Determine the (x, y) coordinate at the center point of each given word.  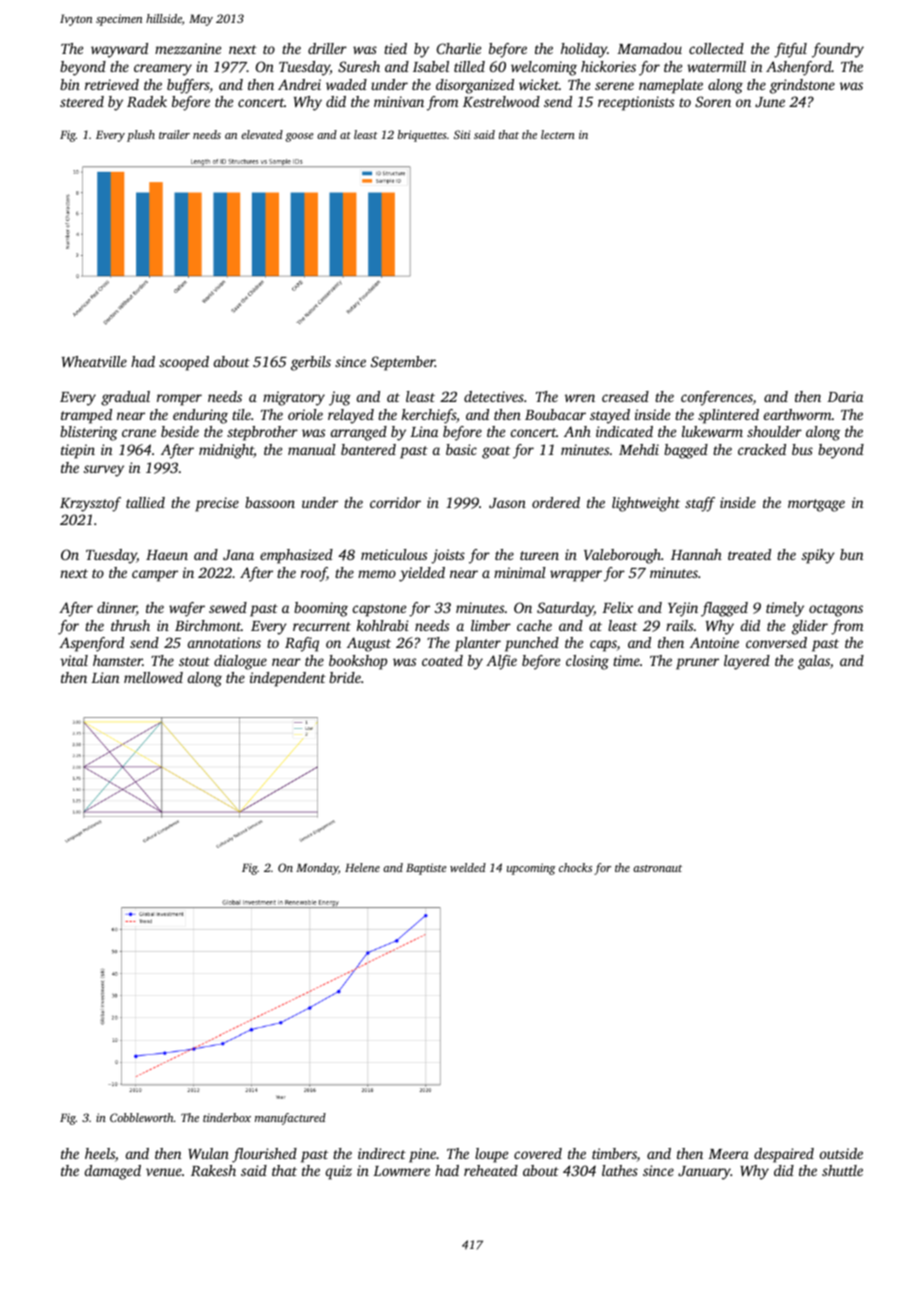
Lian (105, 677)
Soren (713, 101)
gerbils (311, 363)
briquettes (422, 136)
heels (100, 1153)
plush (141, 136)
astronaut (657, 868)
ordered (556, 502)
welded (468, 867)
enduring (200, 416)
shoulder (774, 431)
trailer (174, 134)
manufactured (290, 1119)
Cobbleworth (142, 1117)
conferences (717, 398)
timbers (614, 1155)
